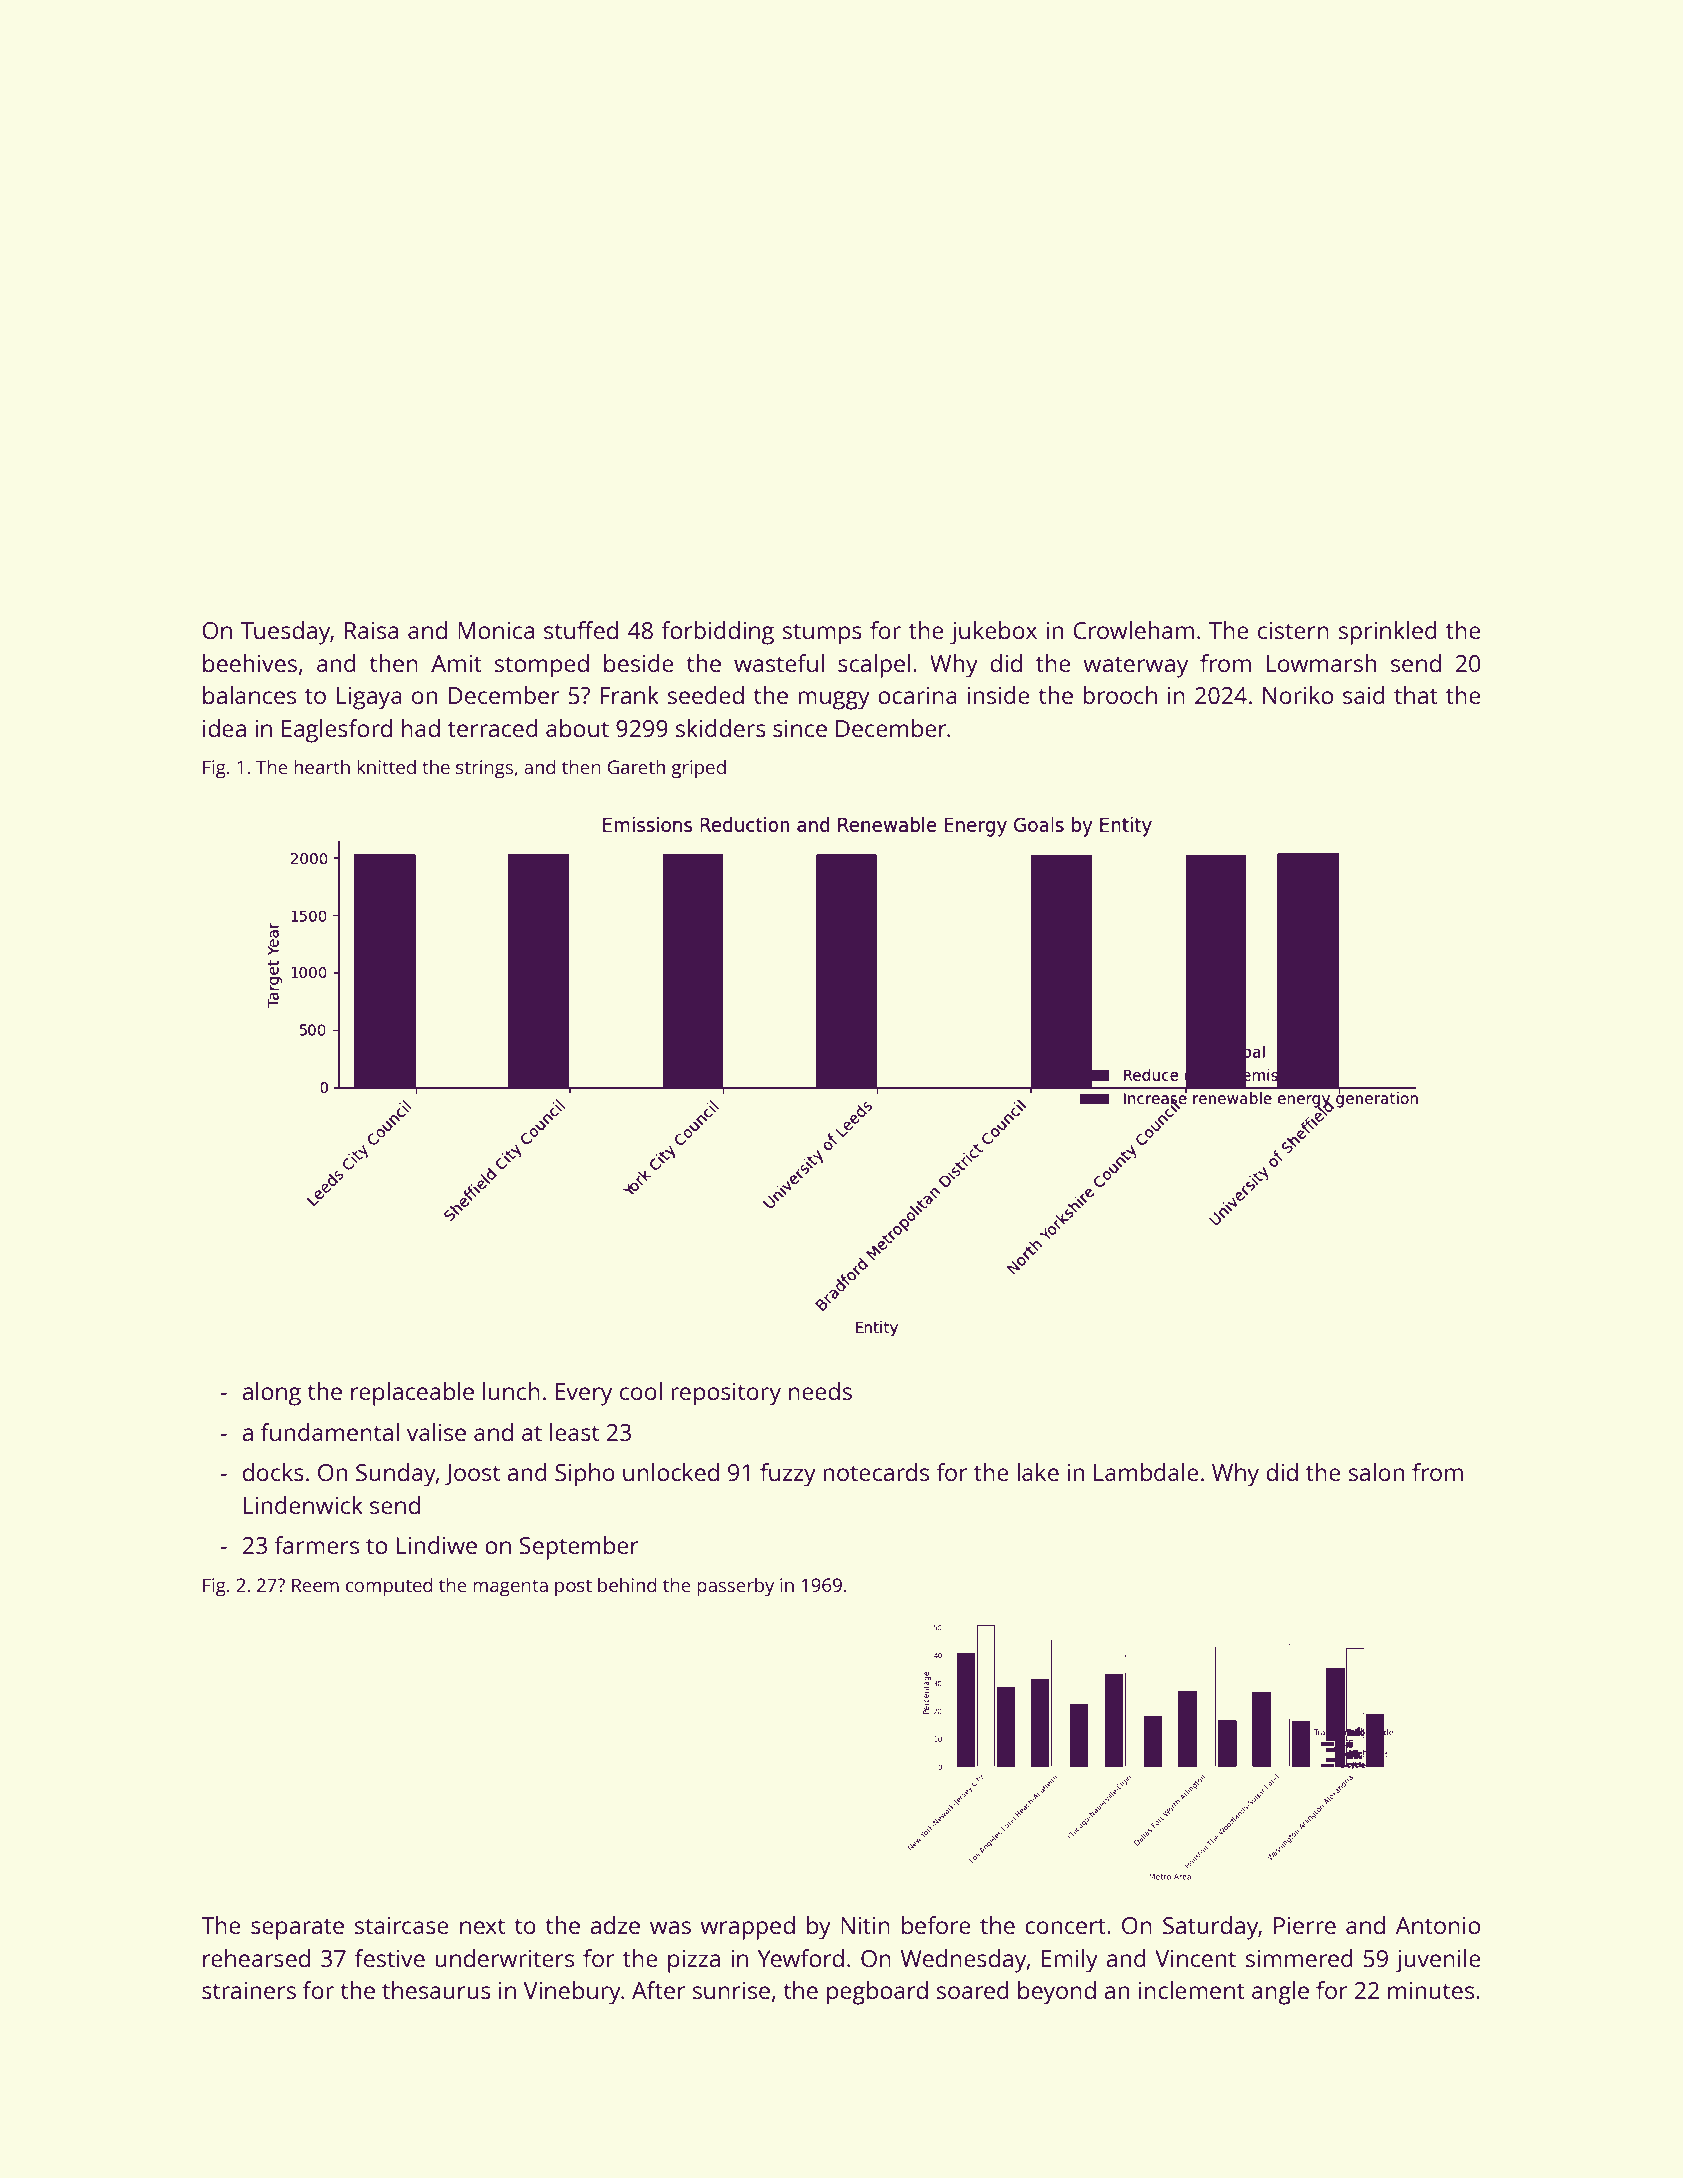  What do you see at coordinates (322, 766) in the document?
I see `hearth` at bounding box center [322, 766].
